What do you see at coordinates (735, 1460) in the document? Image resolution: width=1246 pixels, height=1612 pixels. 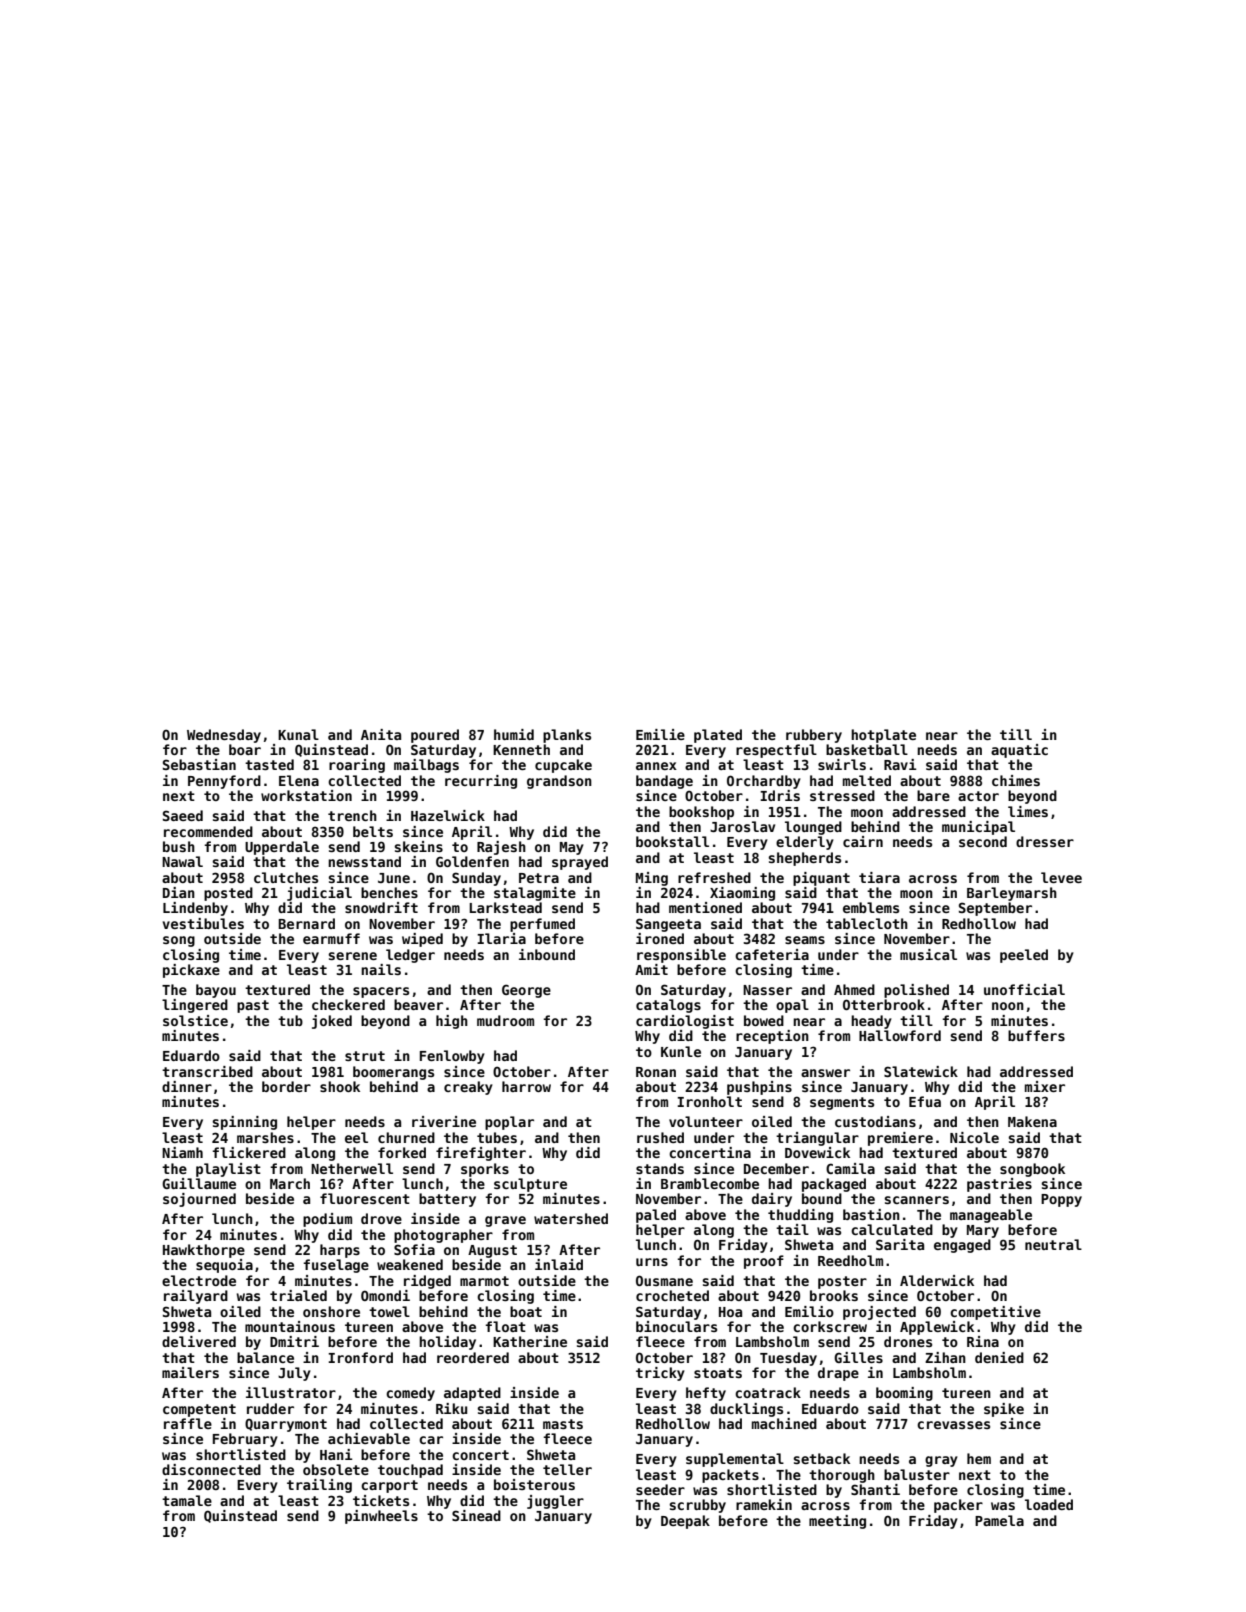 I see `supplemental` at bounding box center [735, 1460].
